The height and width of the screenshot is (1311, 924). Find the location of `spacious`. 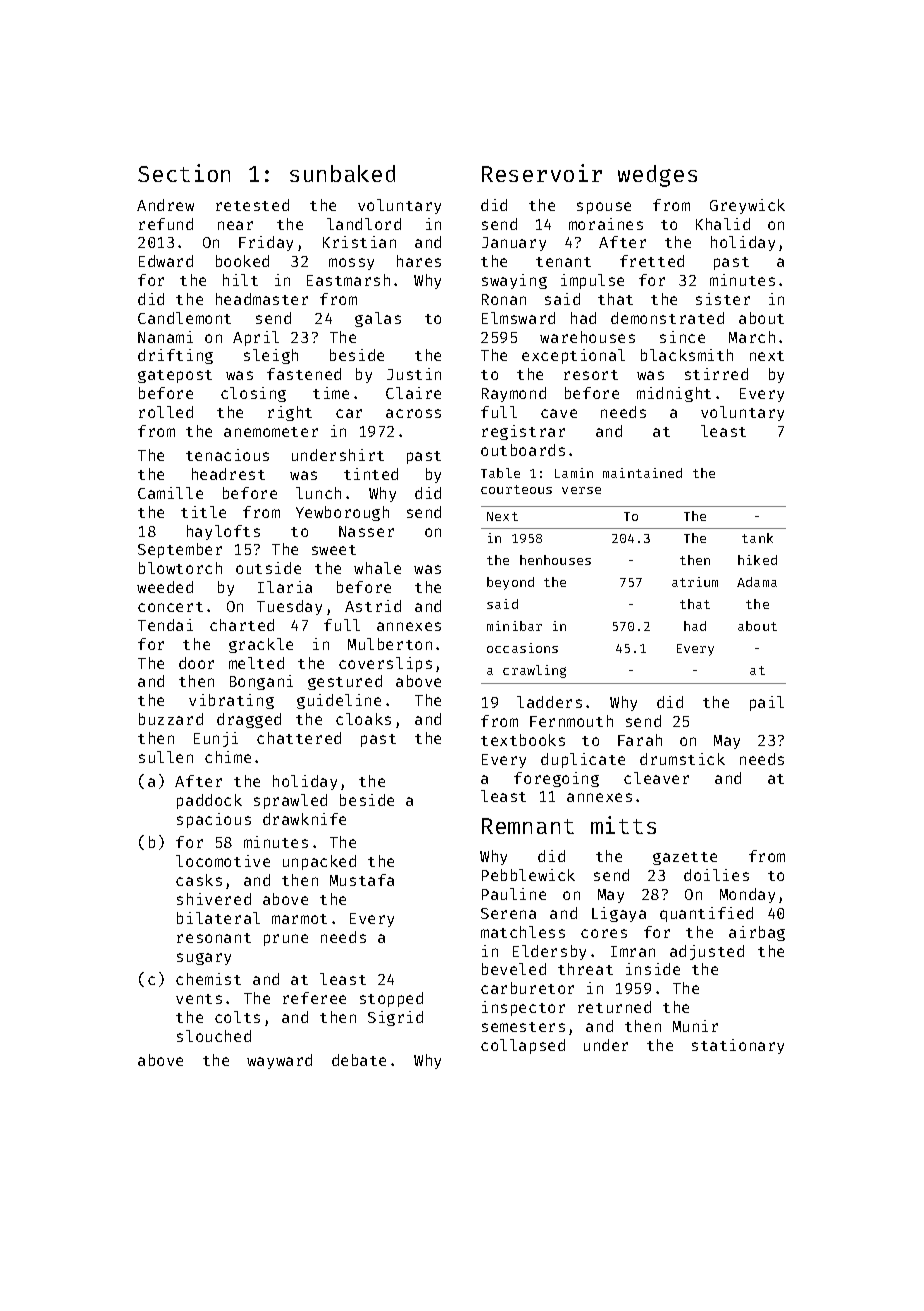

spacious is located at coordinates (214, 820).
